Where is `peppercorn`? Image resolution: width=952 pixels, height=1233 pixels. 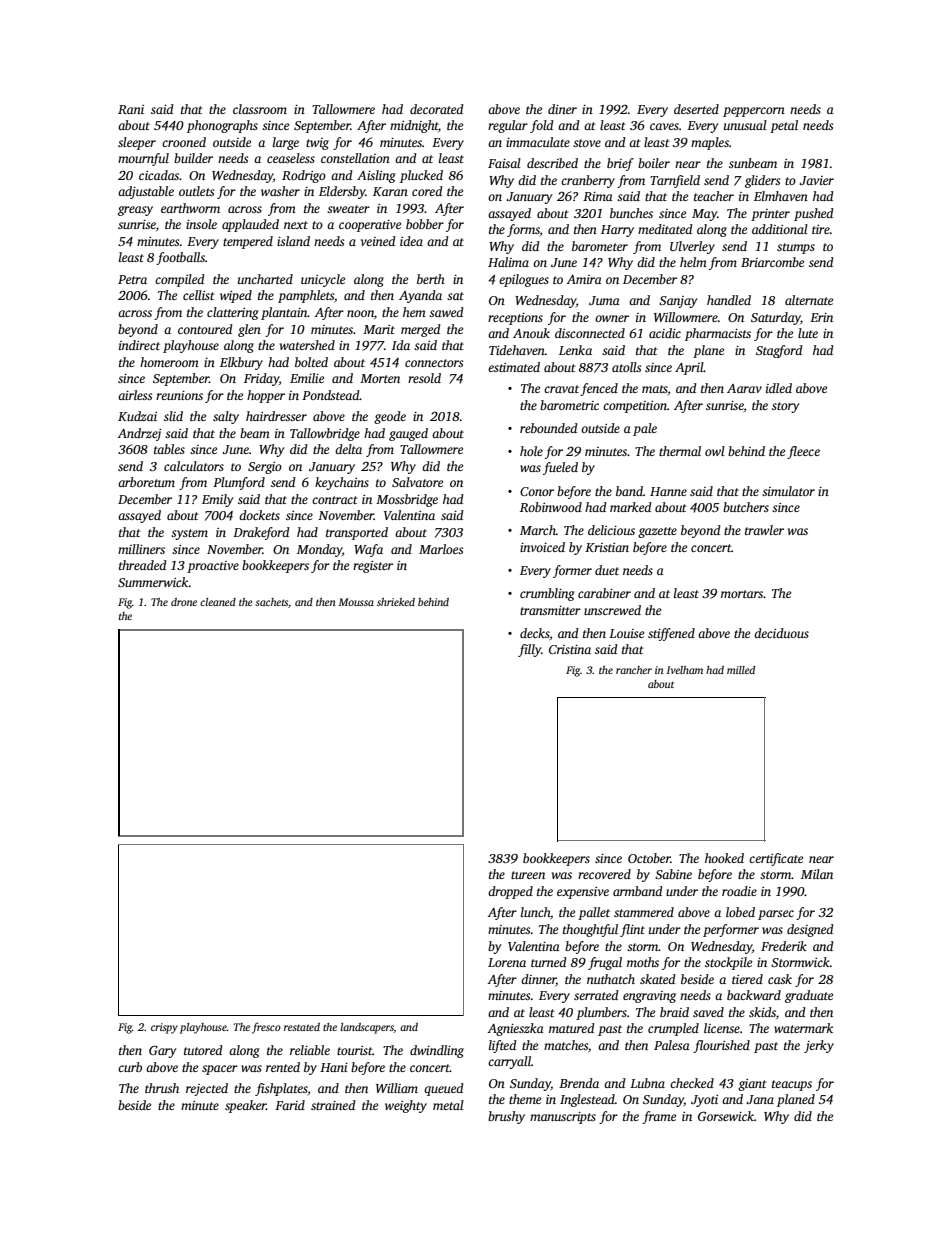
peppercorn is located at coordinates (754, 112).
